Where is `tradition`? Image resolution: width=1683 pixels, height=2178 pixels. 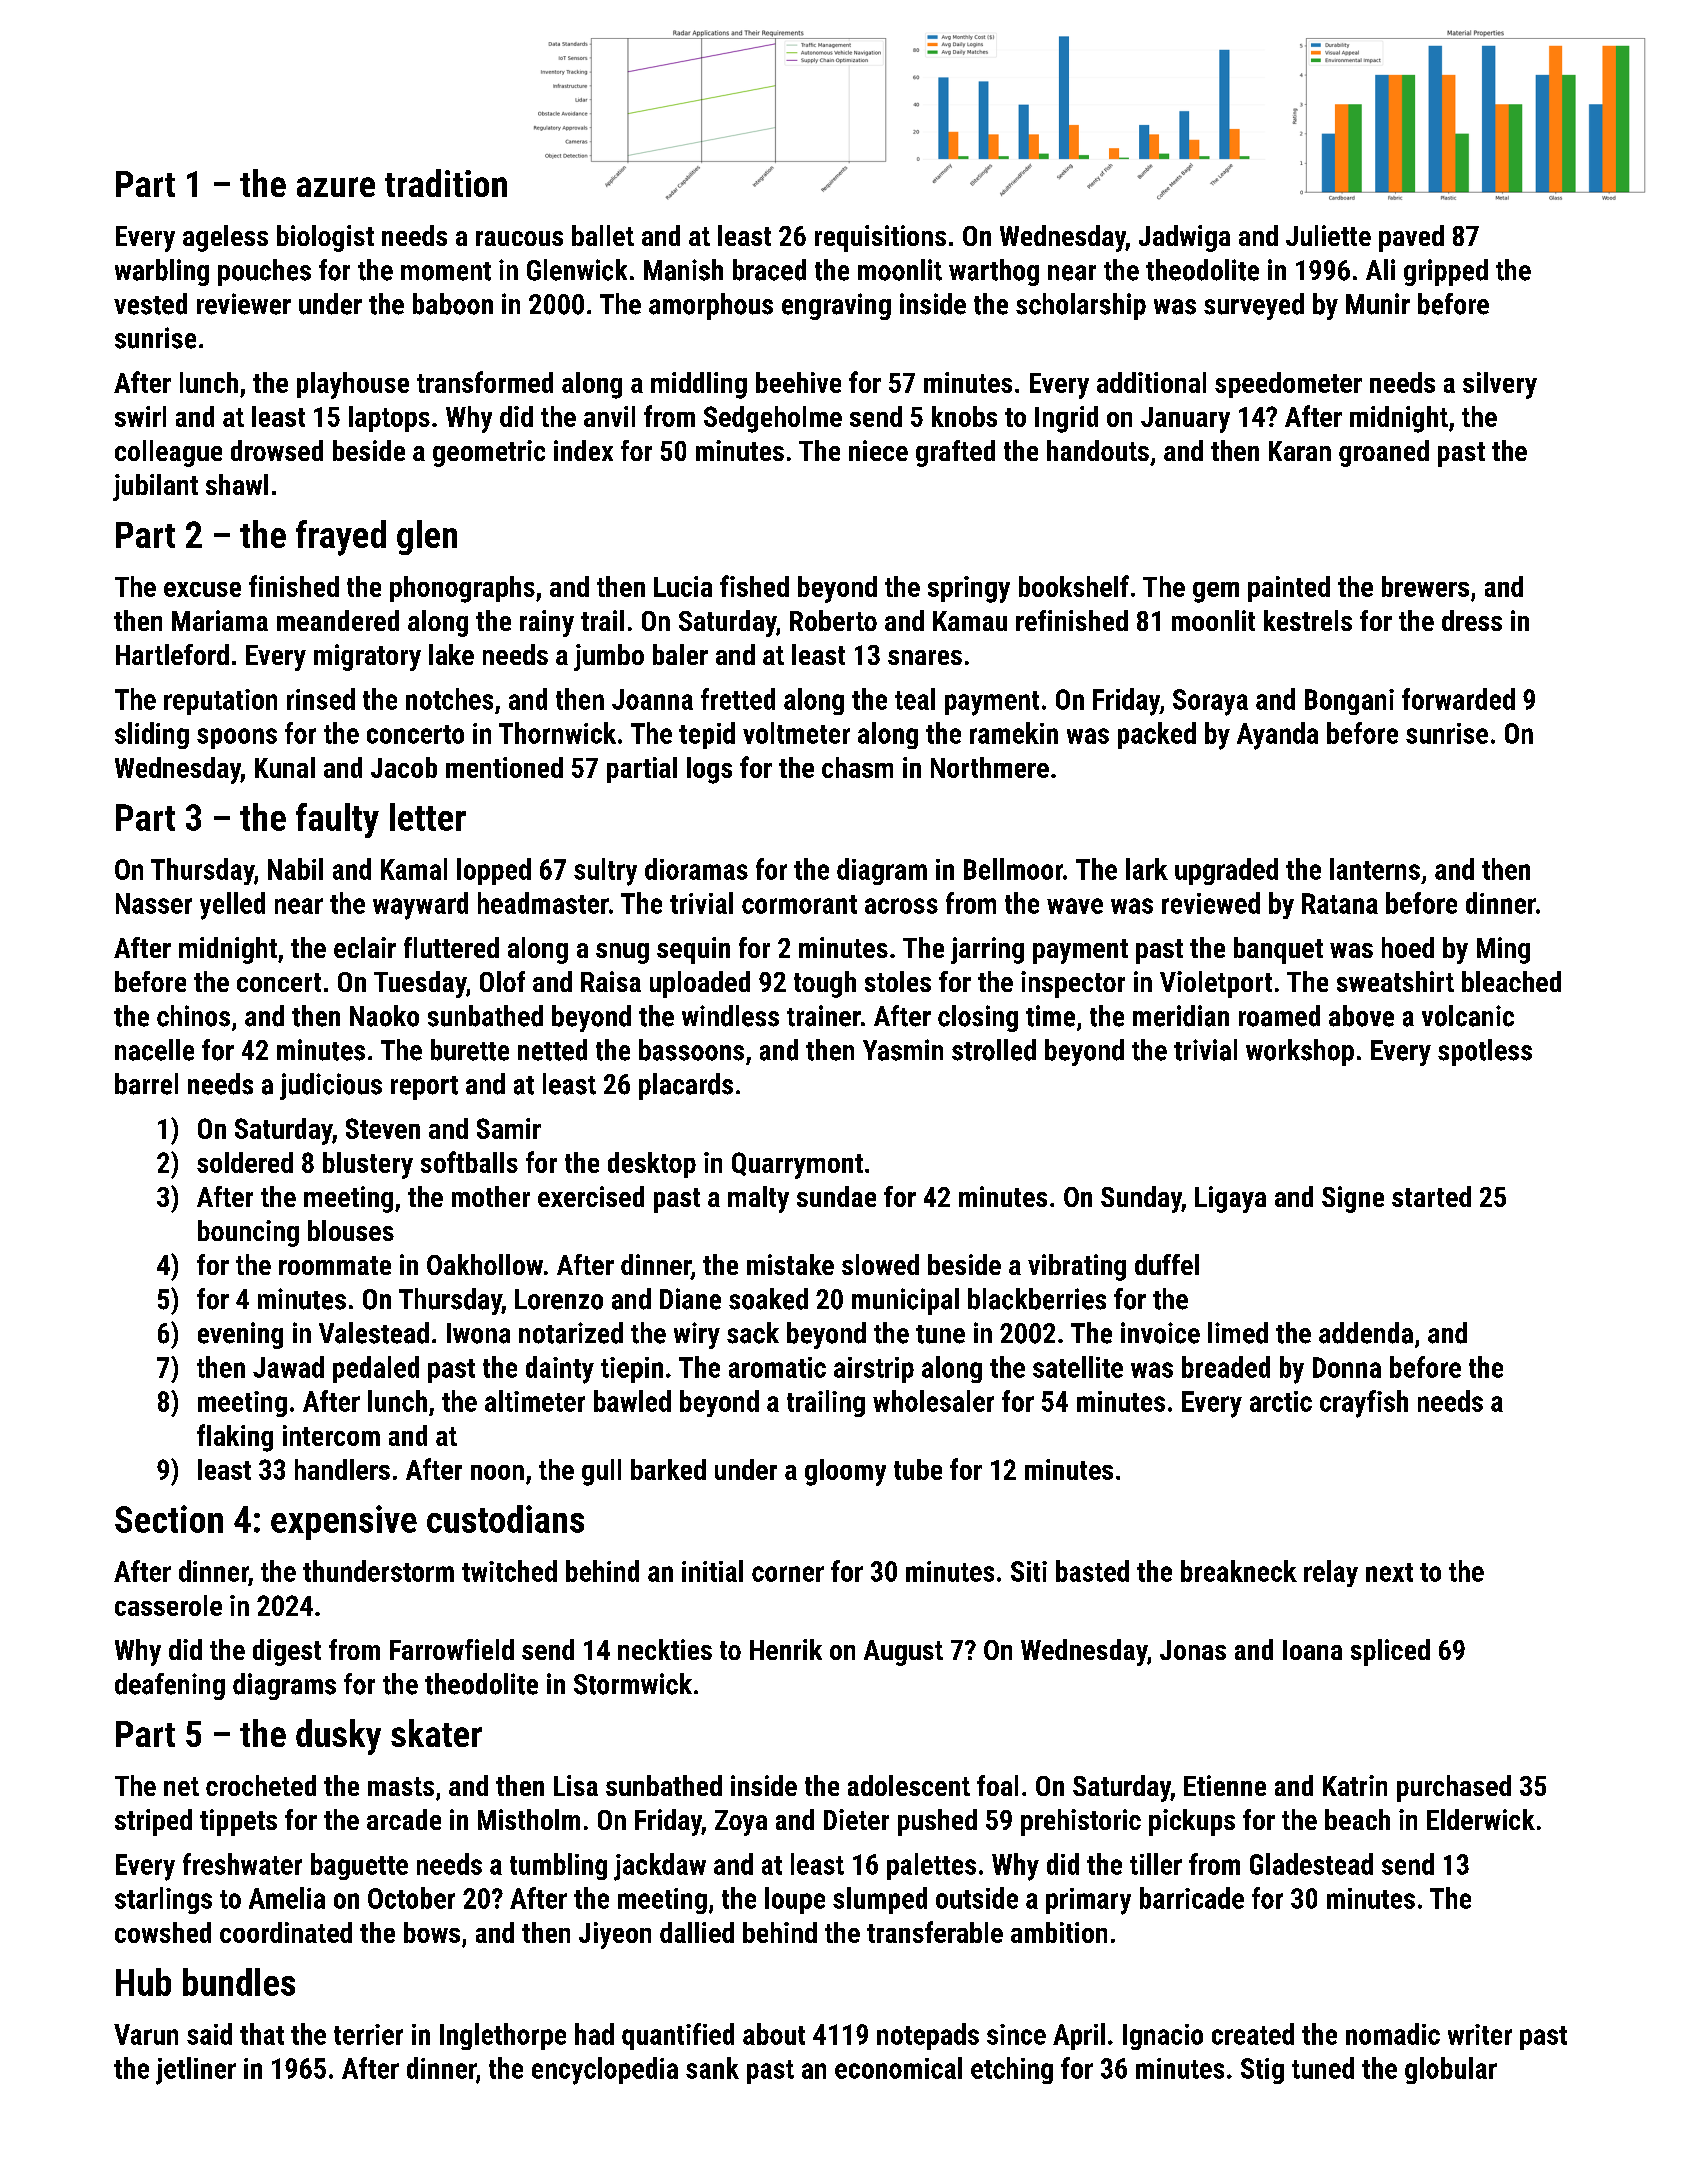 tradition is located at coordinates (446, 183).
